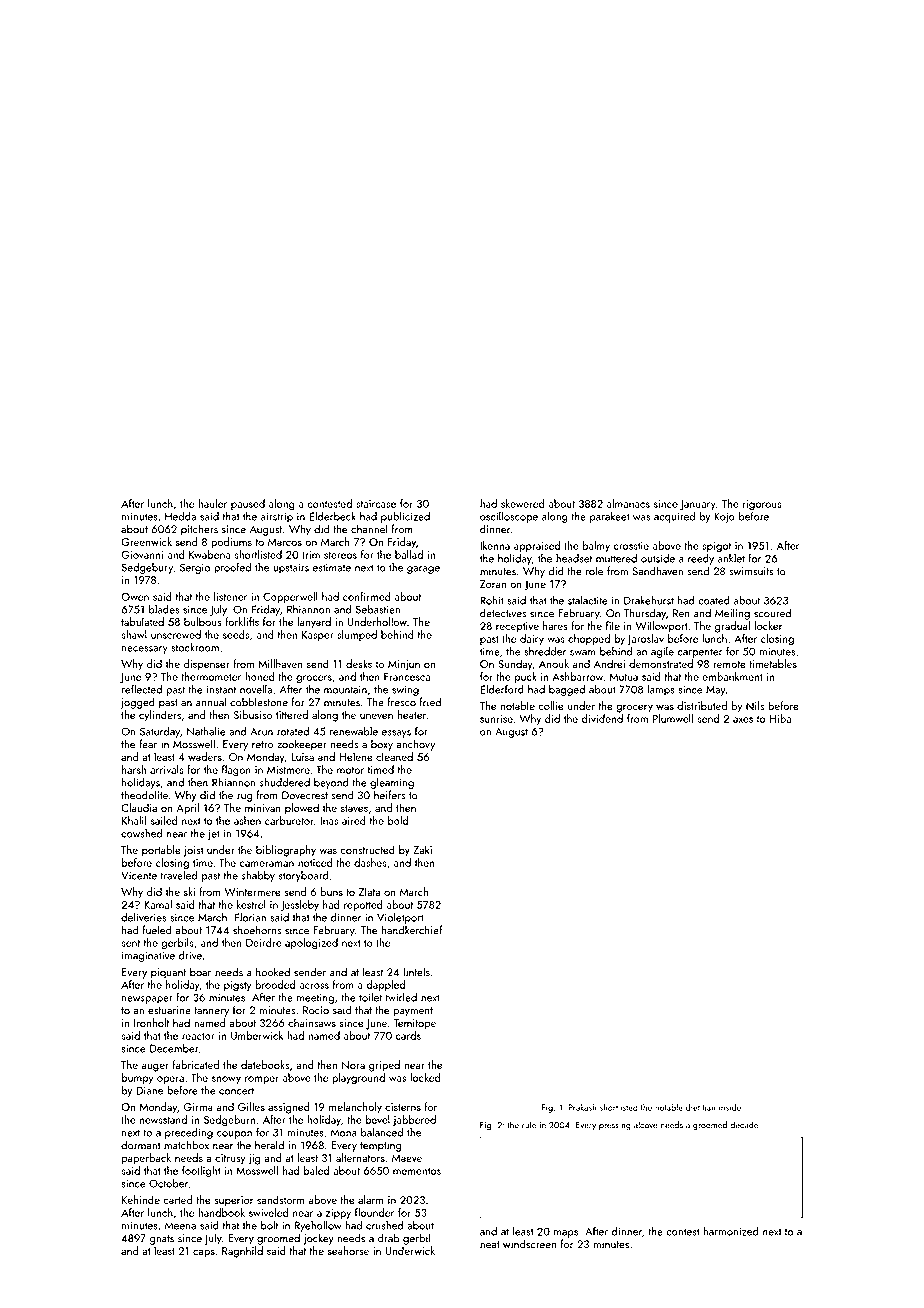 This screenshot has width=924, height=1308. What do you see at coordinates (396, 734) in the screenshot?
I see `essays` at bounding box center [396, 734].
